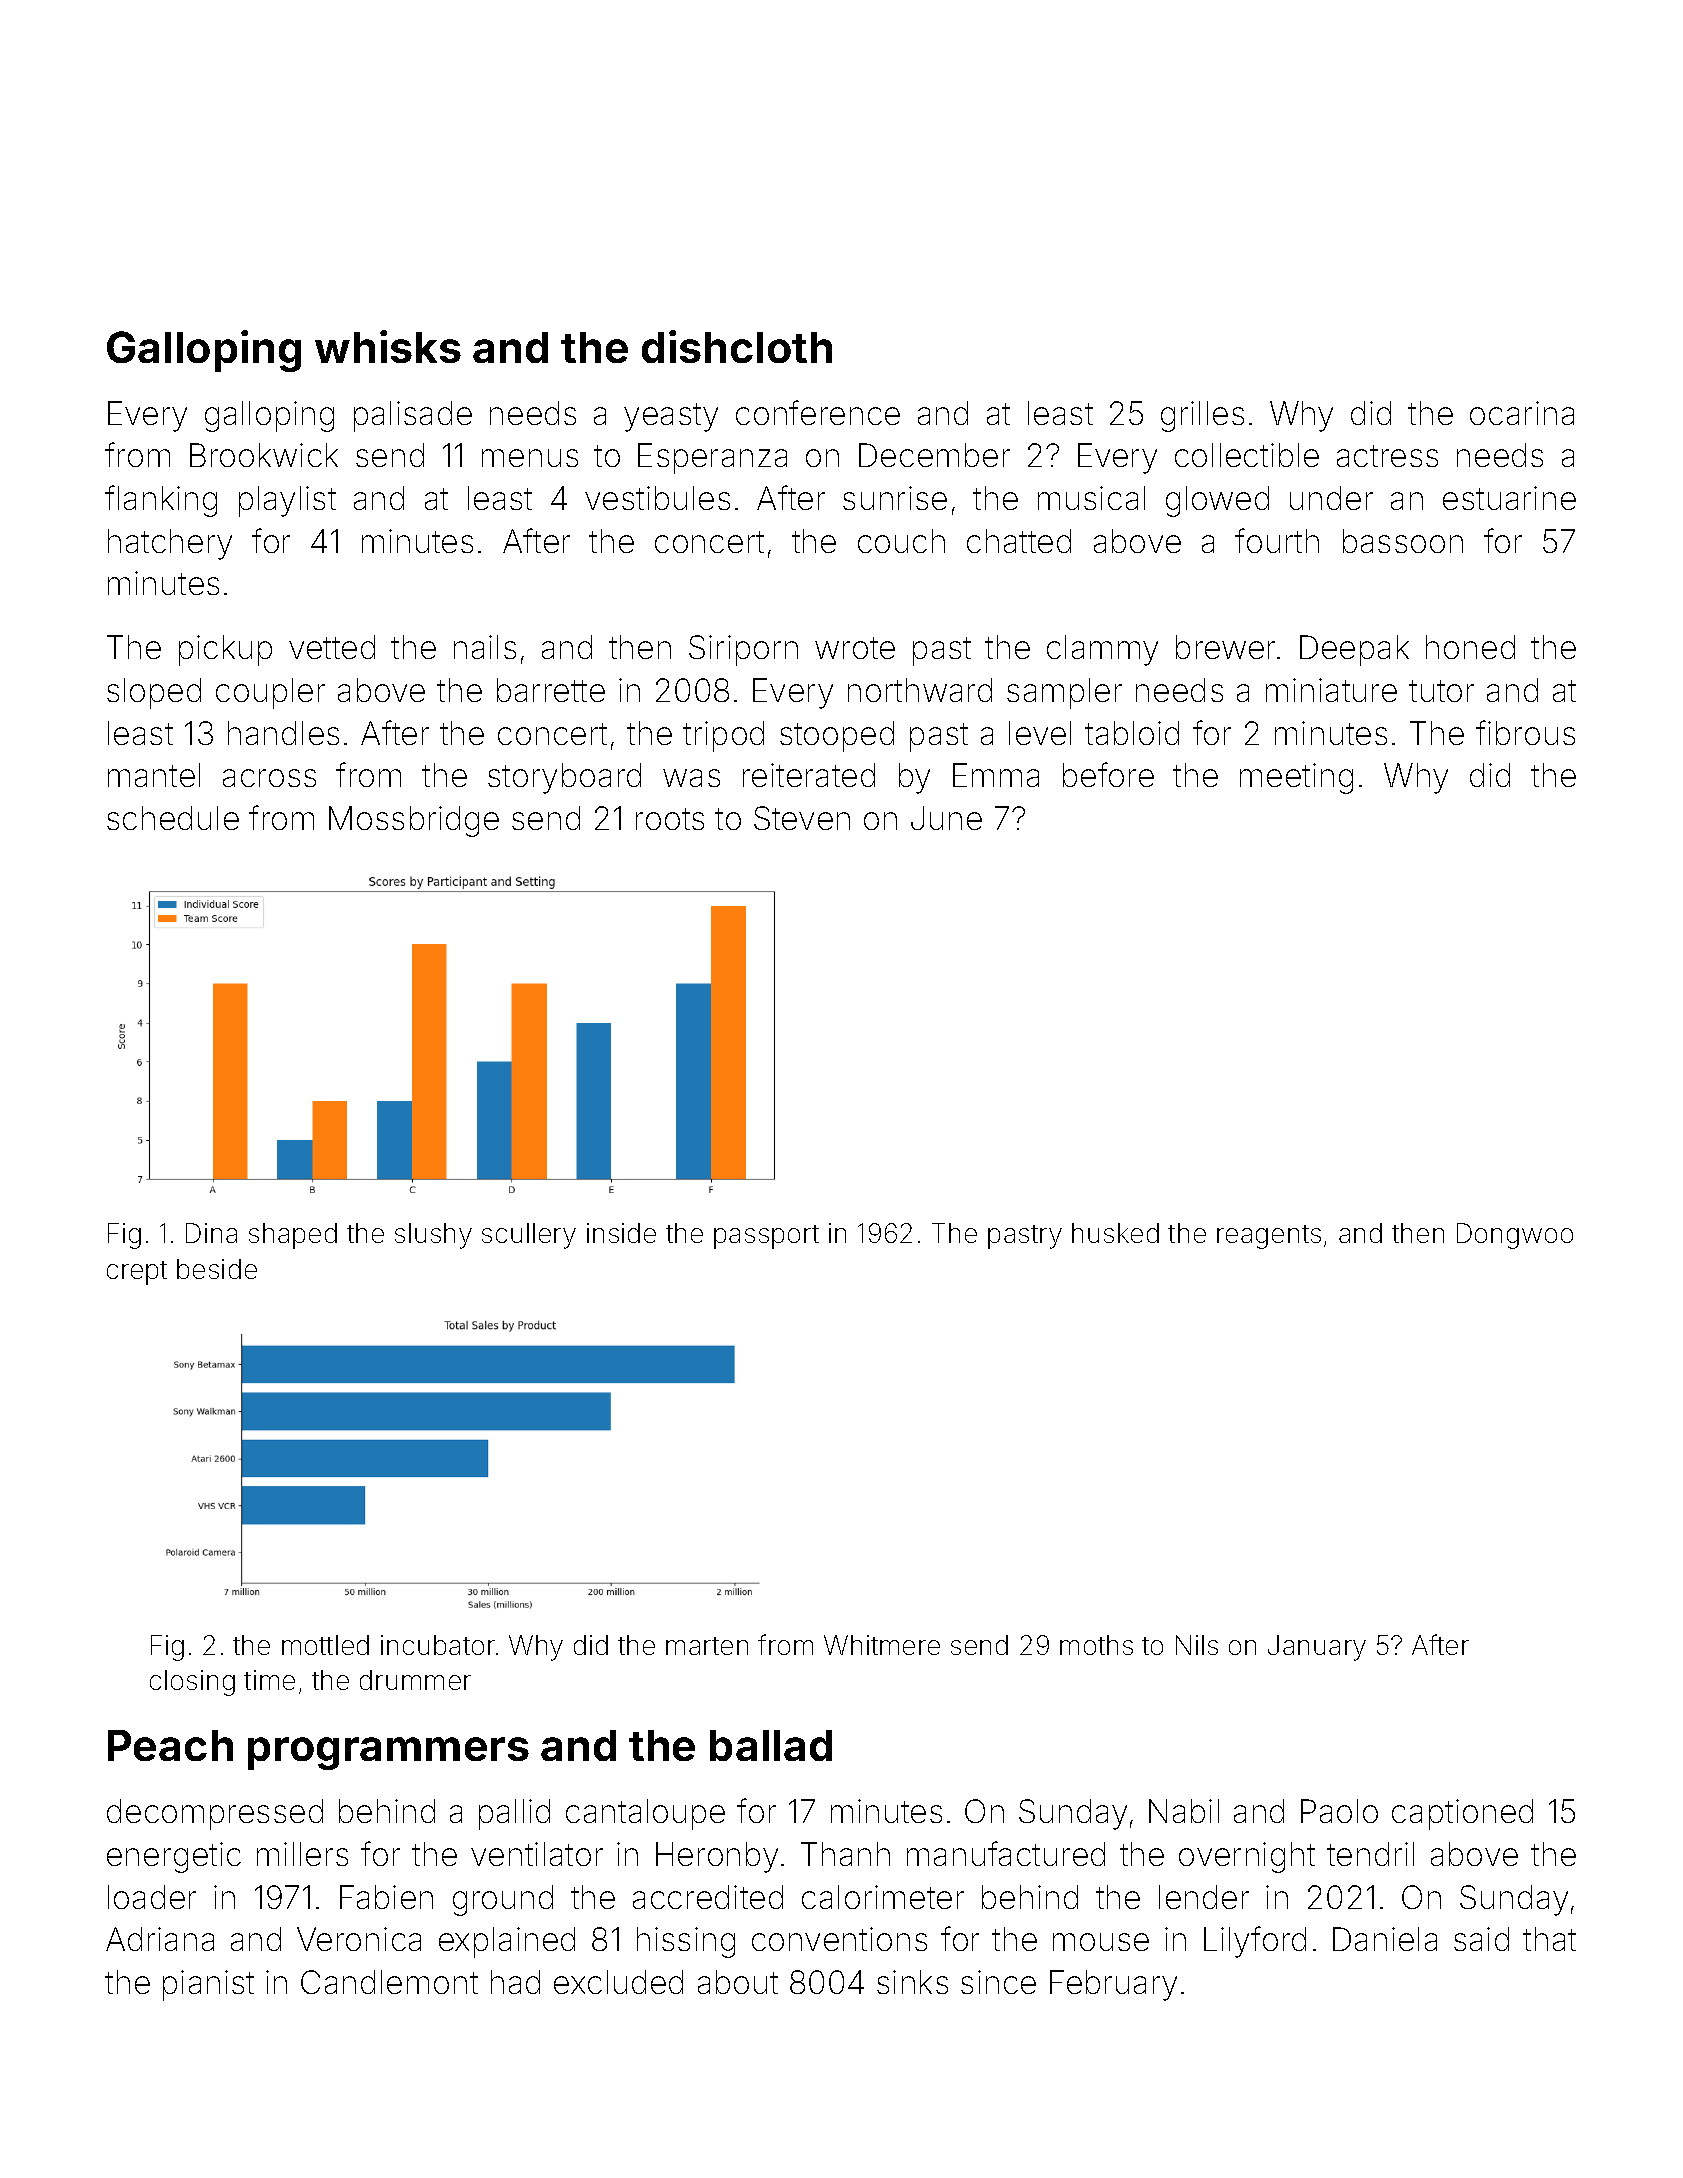  What do you see at coordinates (1108, 774) in the page?
I see `before` at bounding box center [1108, 774].
